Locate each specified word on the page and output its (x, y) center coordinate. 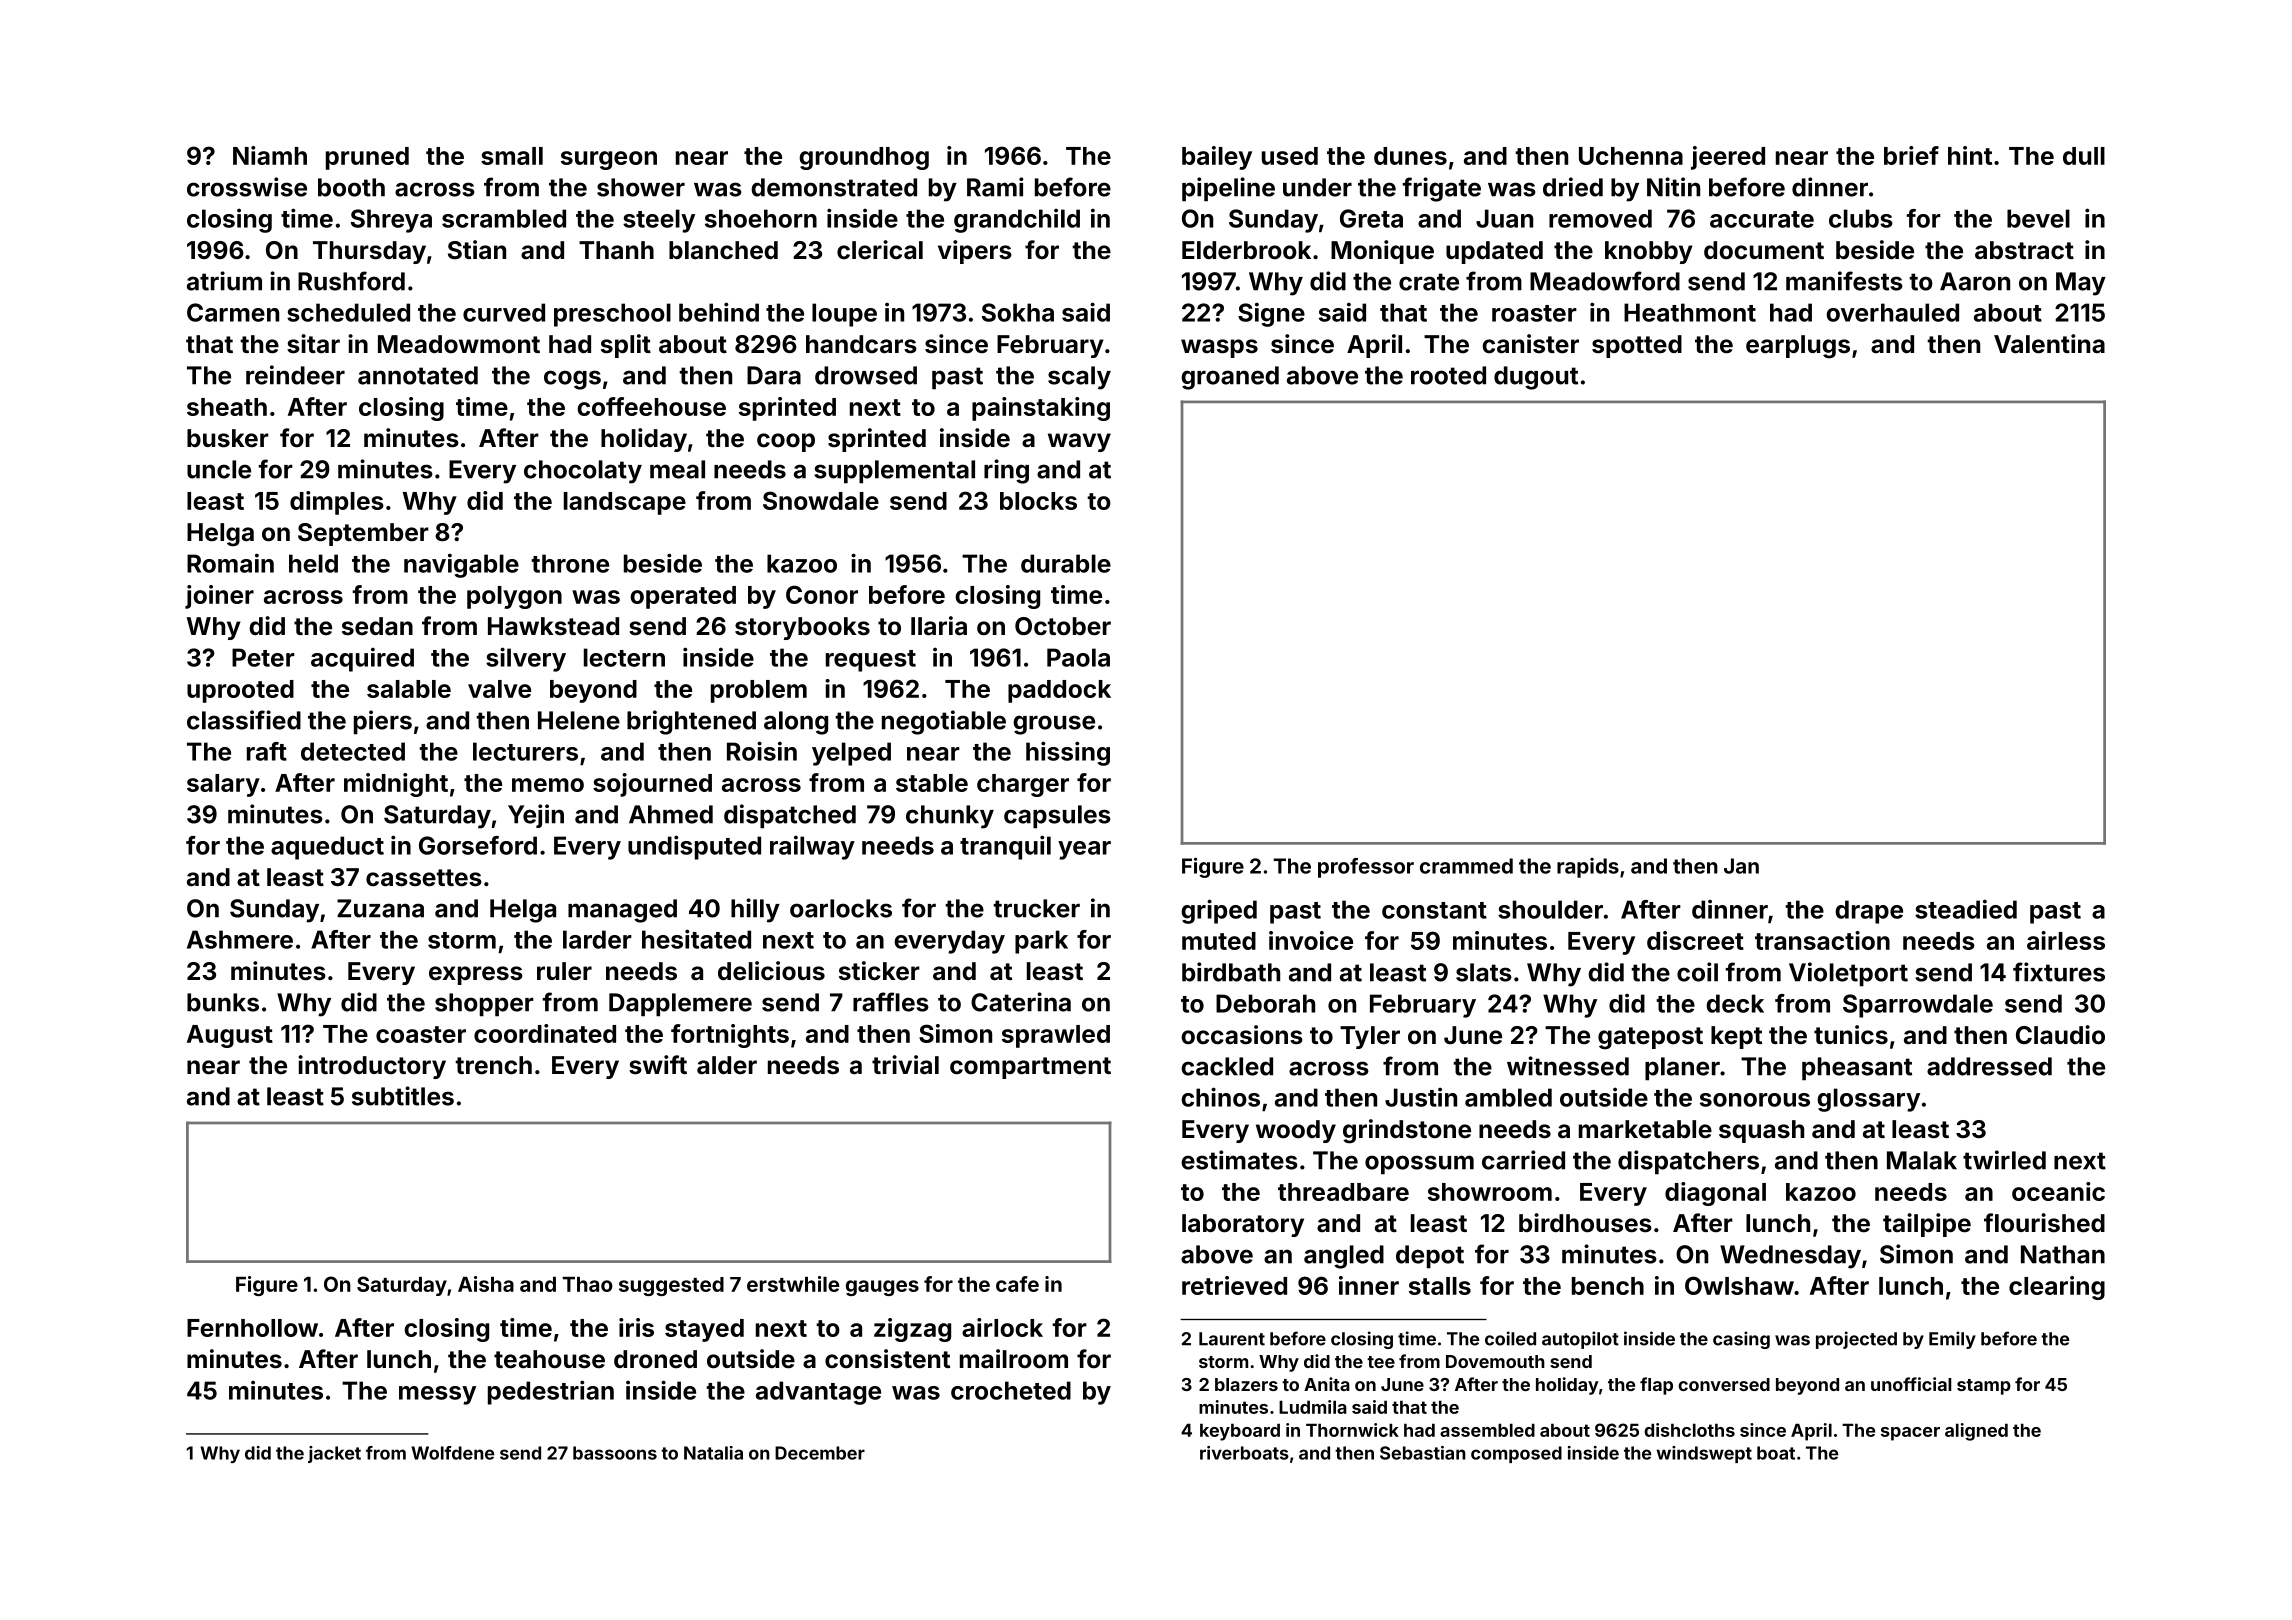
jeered (1728, 158)
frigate (1441, 189)
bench (1608, 1286)
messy (437, 1395)
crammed (1466, 866)
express (476, 975)
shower (641, 187)
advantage (818, 1393)
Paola (1078, 657)
